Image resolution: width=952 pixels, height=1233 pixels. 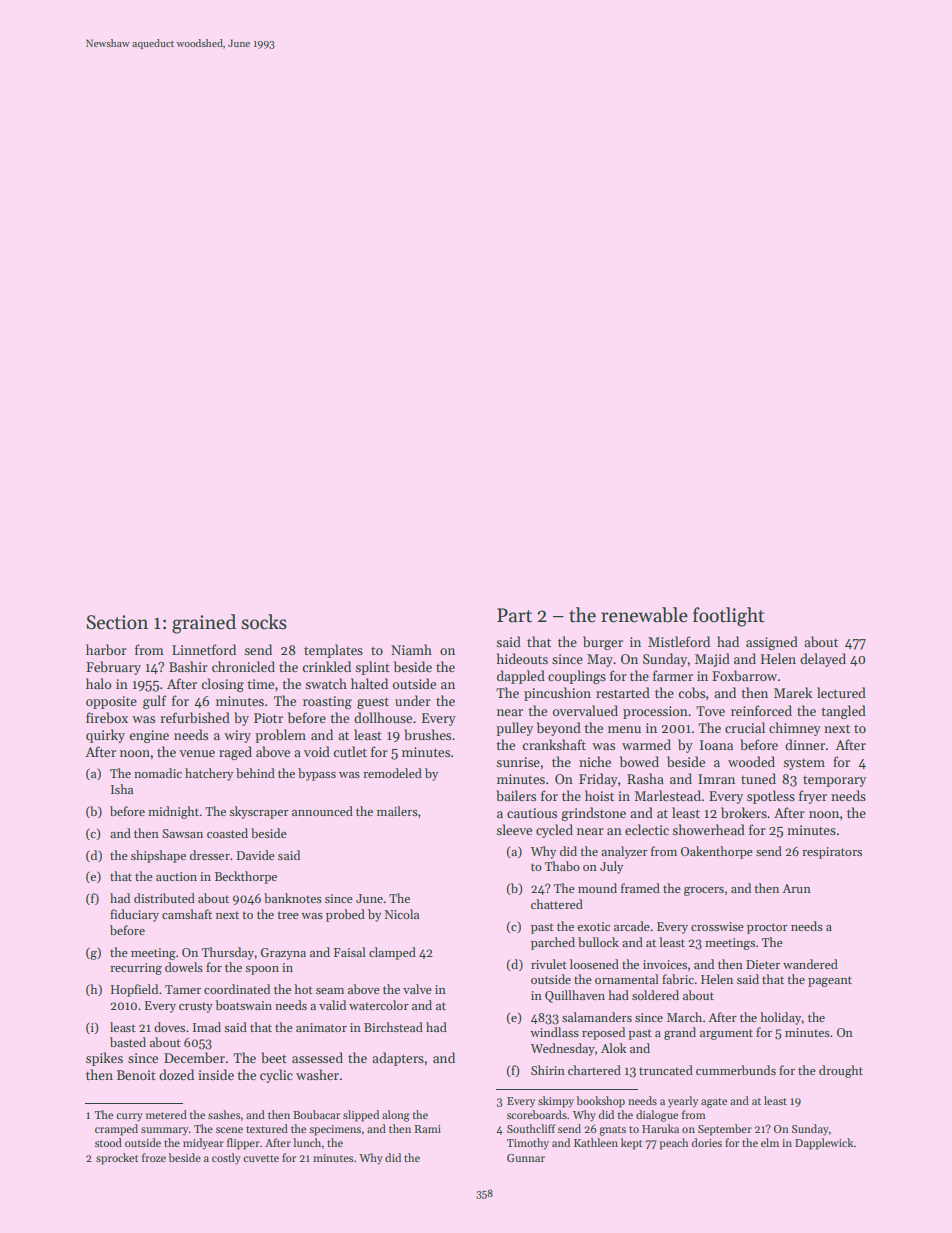 What do you see at coordinates (712, 660) in the screenshot?
I see `Majid` at bounding box center [712, 660].
